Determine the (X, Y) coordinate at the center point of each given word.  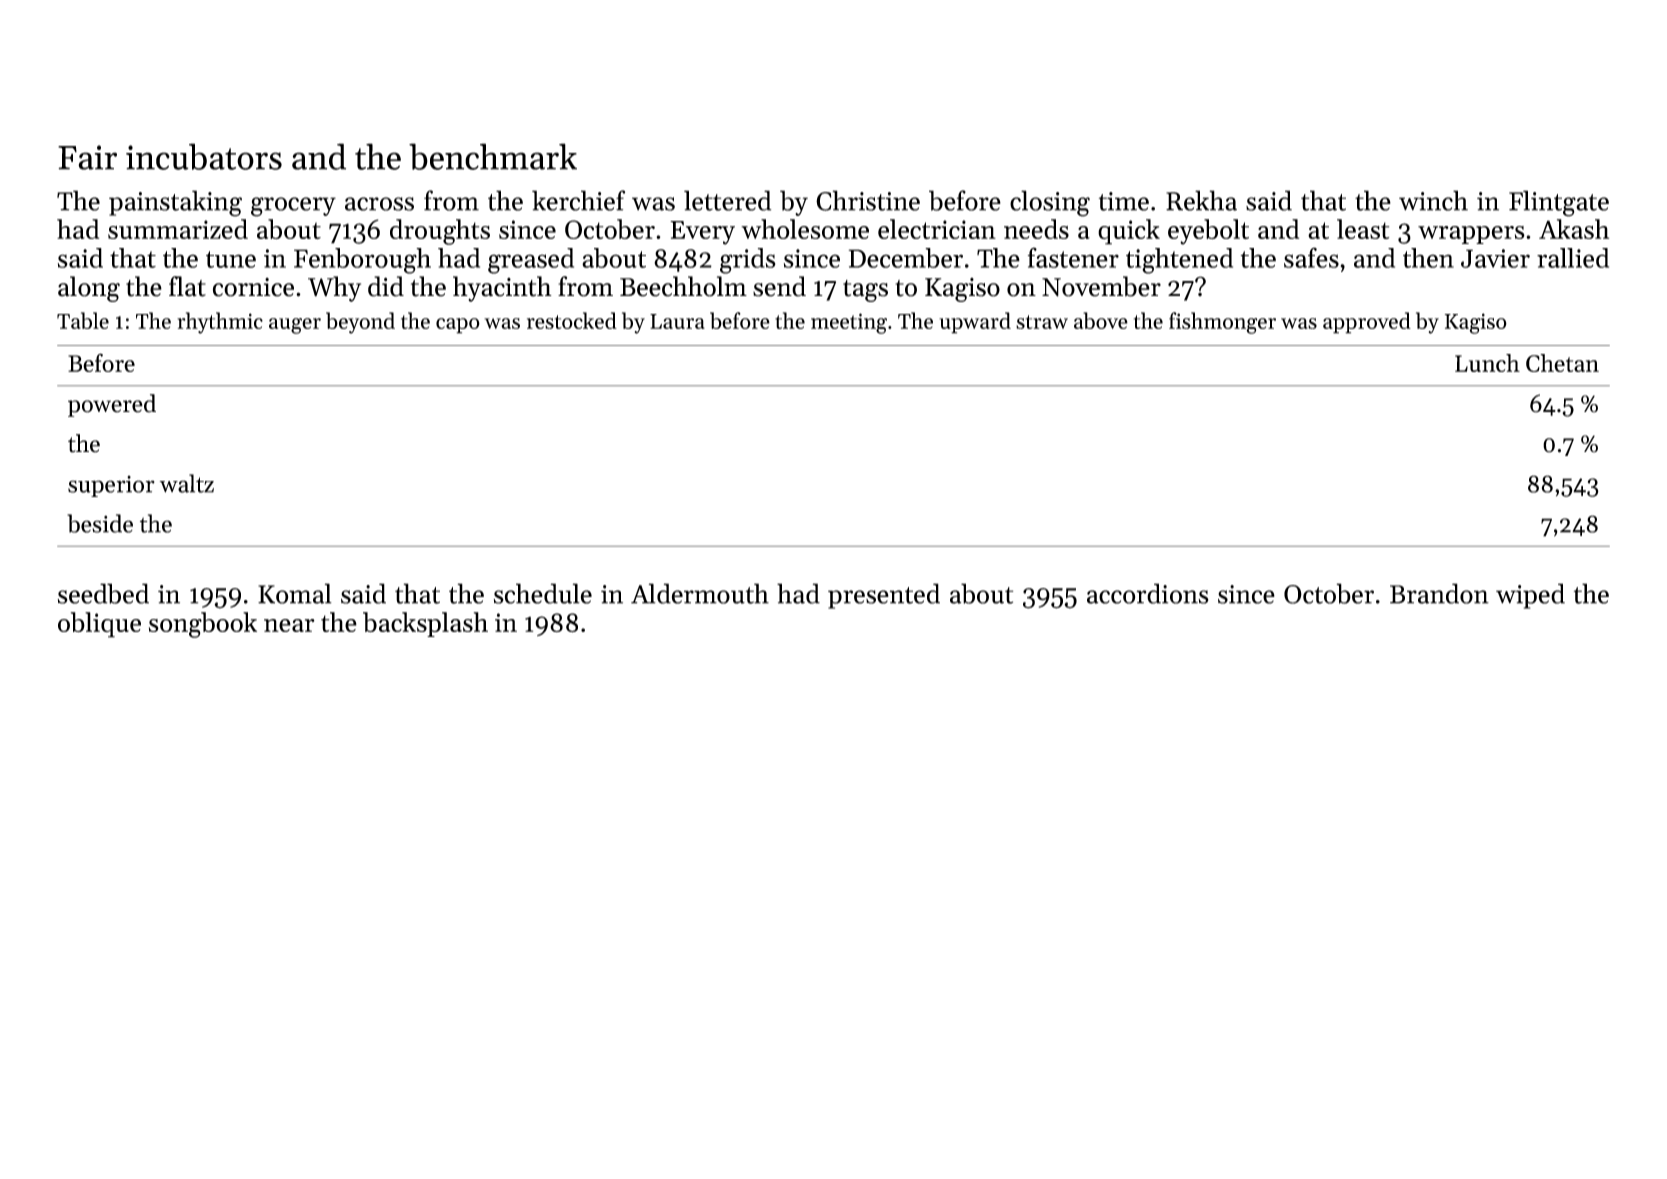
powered (112, 405)
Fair (87, 157)
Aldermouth (700, 593)
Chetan (1562, 363)
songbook (203, 625)
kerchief (578, 200)
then (1428, 258)
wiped (1530, 596)
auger (295, 326)
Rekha (1201, 200)
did (386, 286)
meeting (849, 323)
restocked (572, 320)
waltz (187, 483)
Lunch (1487, 363)
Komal (295, 593)
